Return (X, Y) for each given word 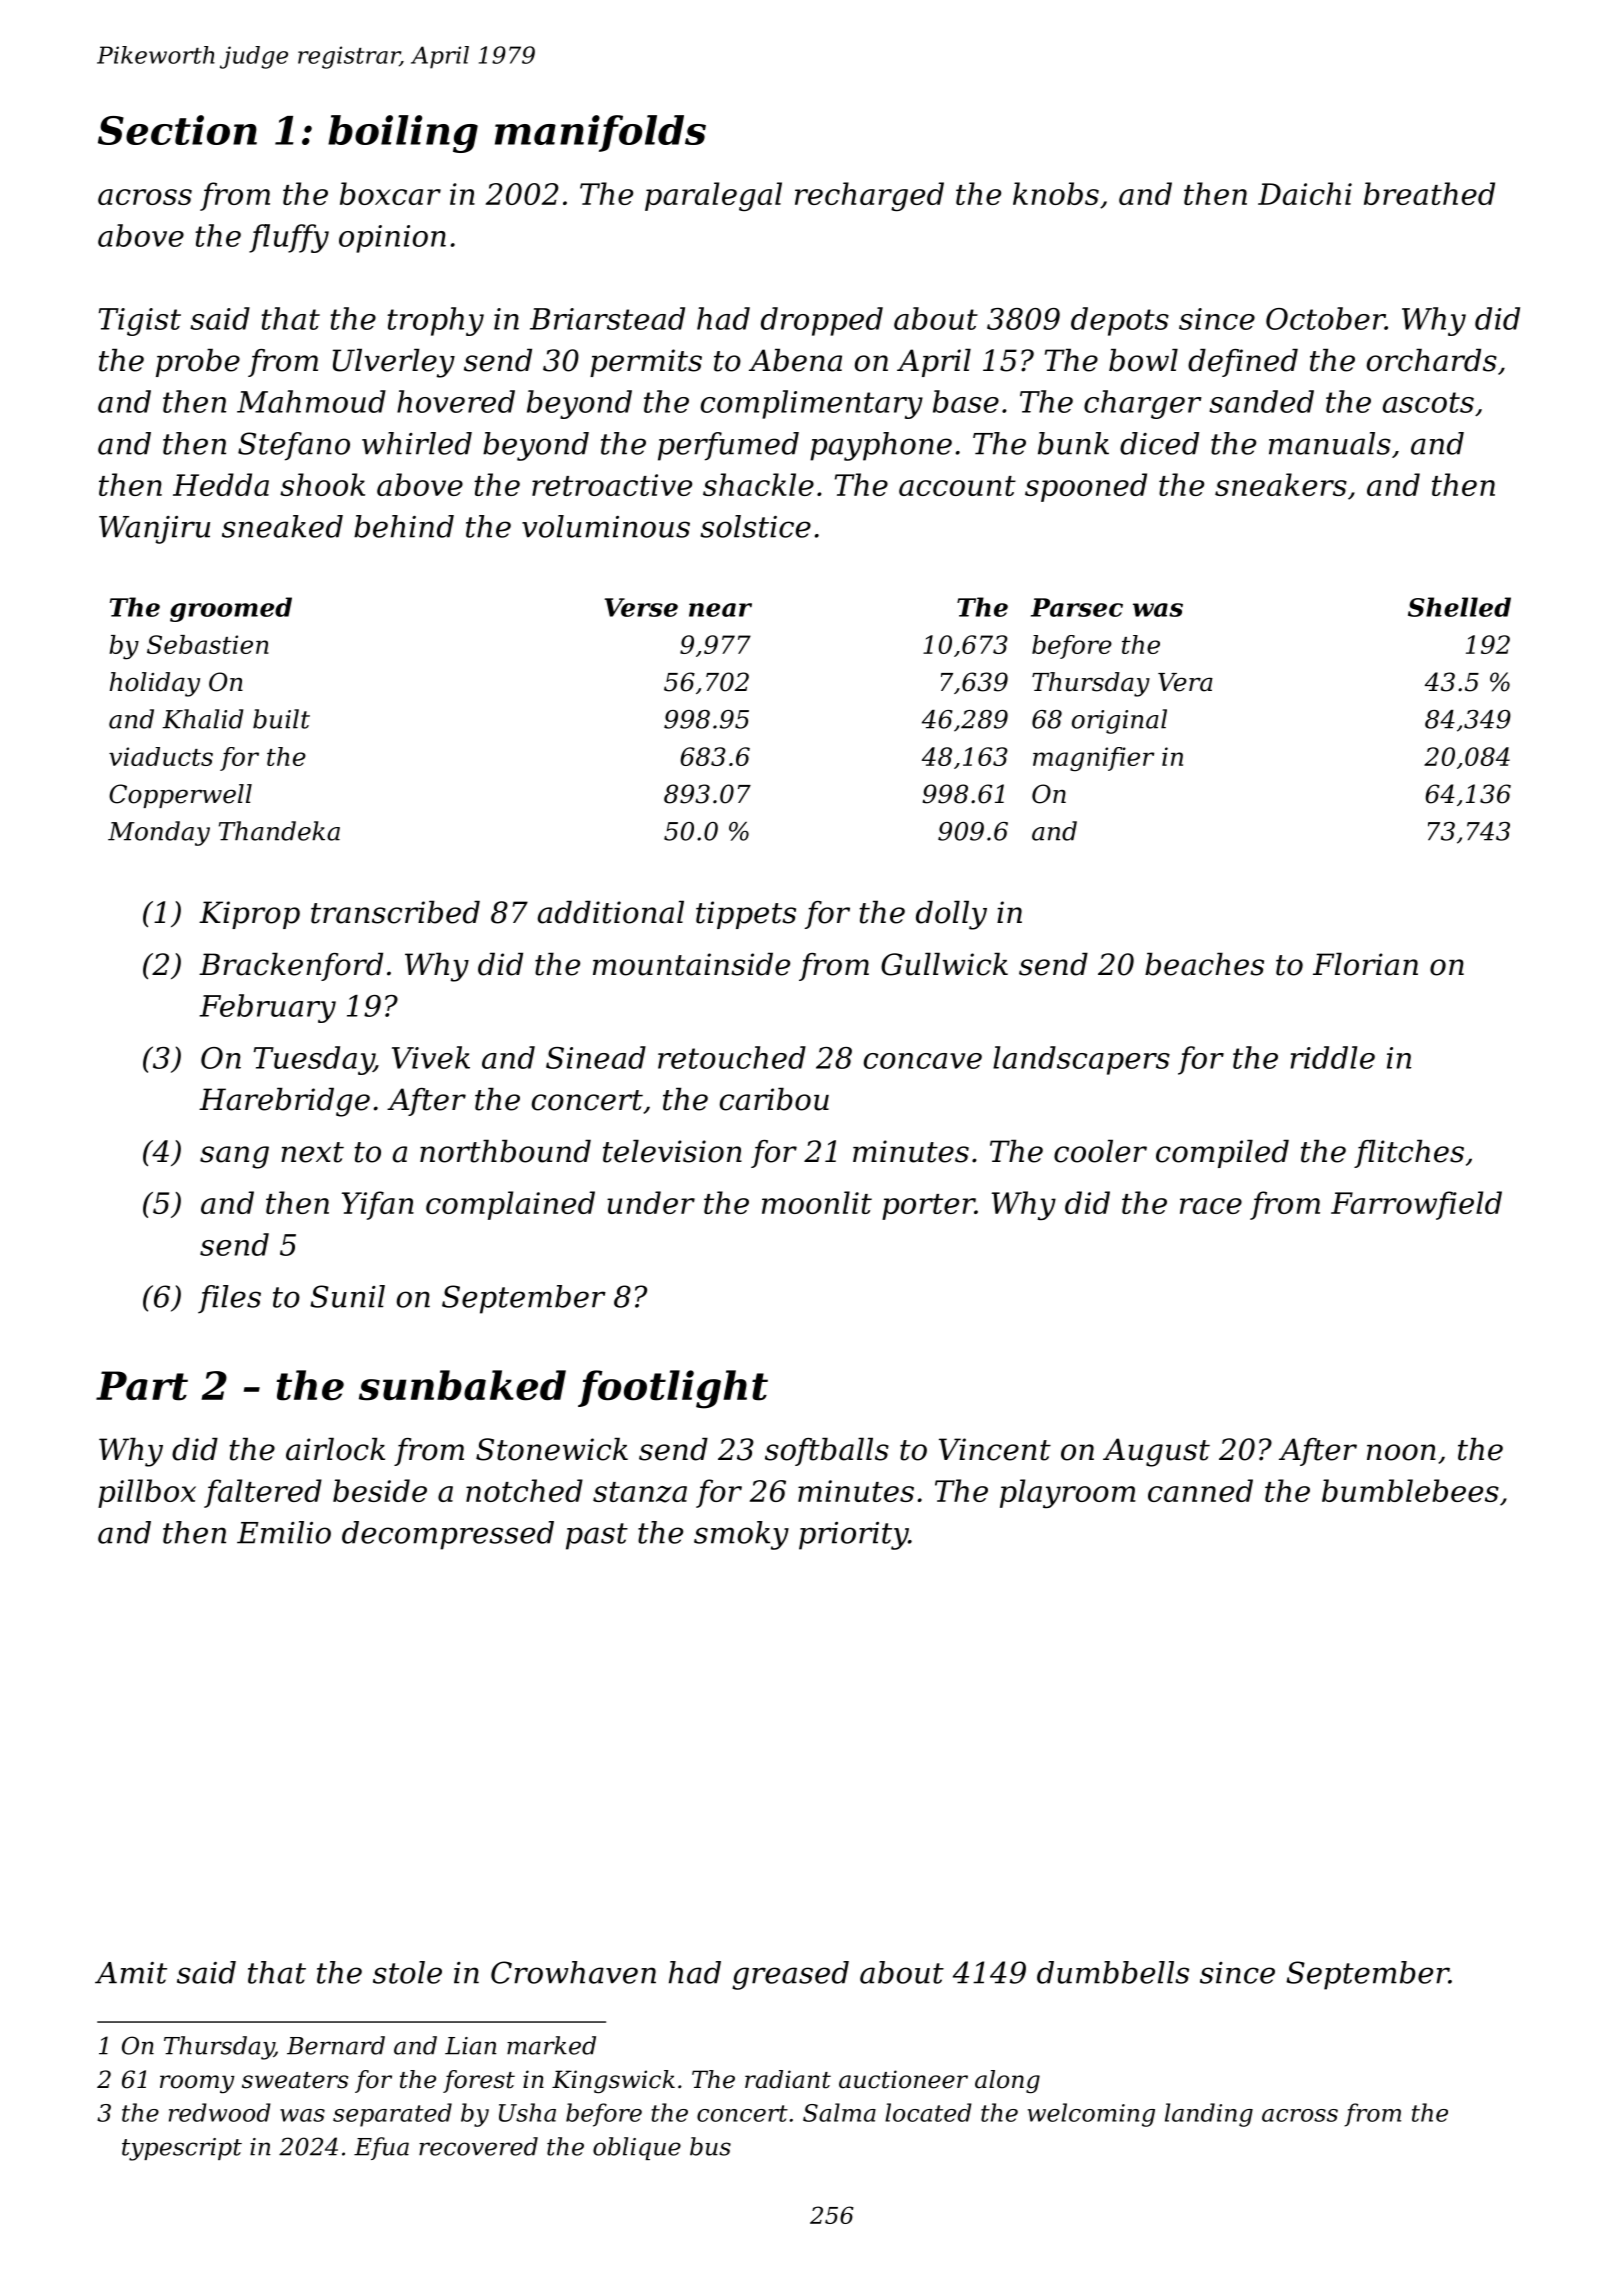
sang (234, 1157)
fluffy (289, 238)
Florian (1365, 964)
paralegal (713, 196)
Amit (131, 1973)
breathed (1429, 193)
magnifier (1093, 759)
